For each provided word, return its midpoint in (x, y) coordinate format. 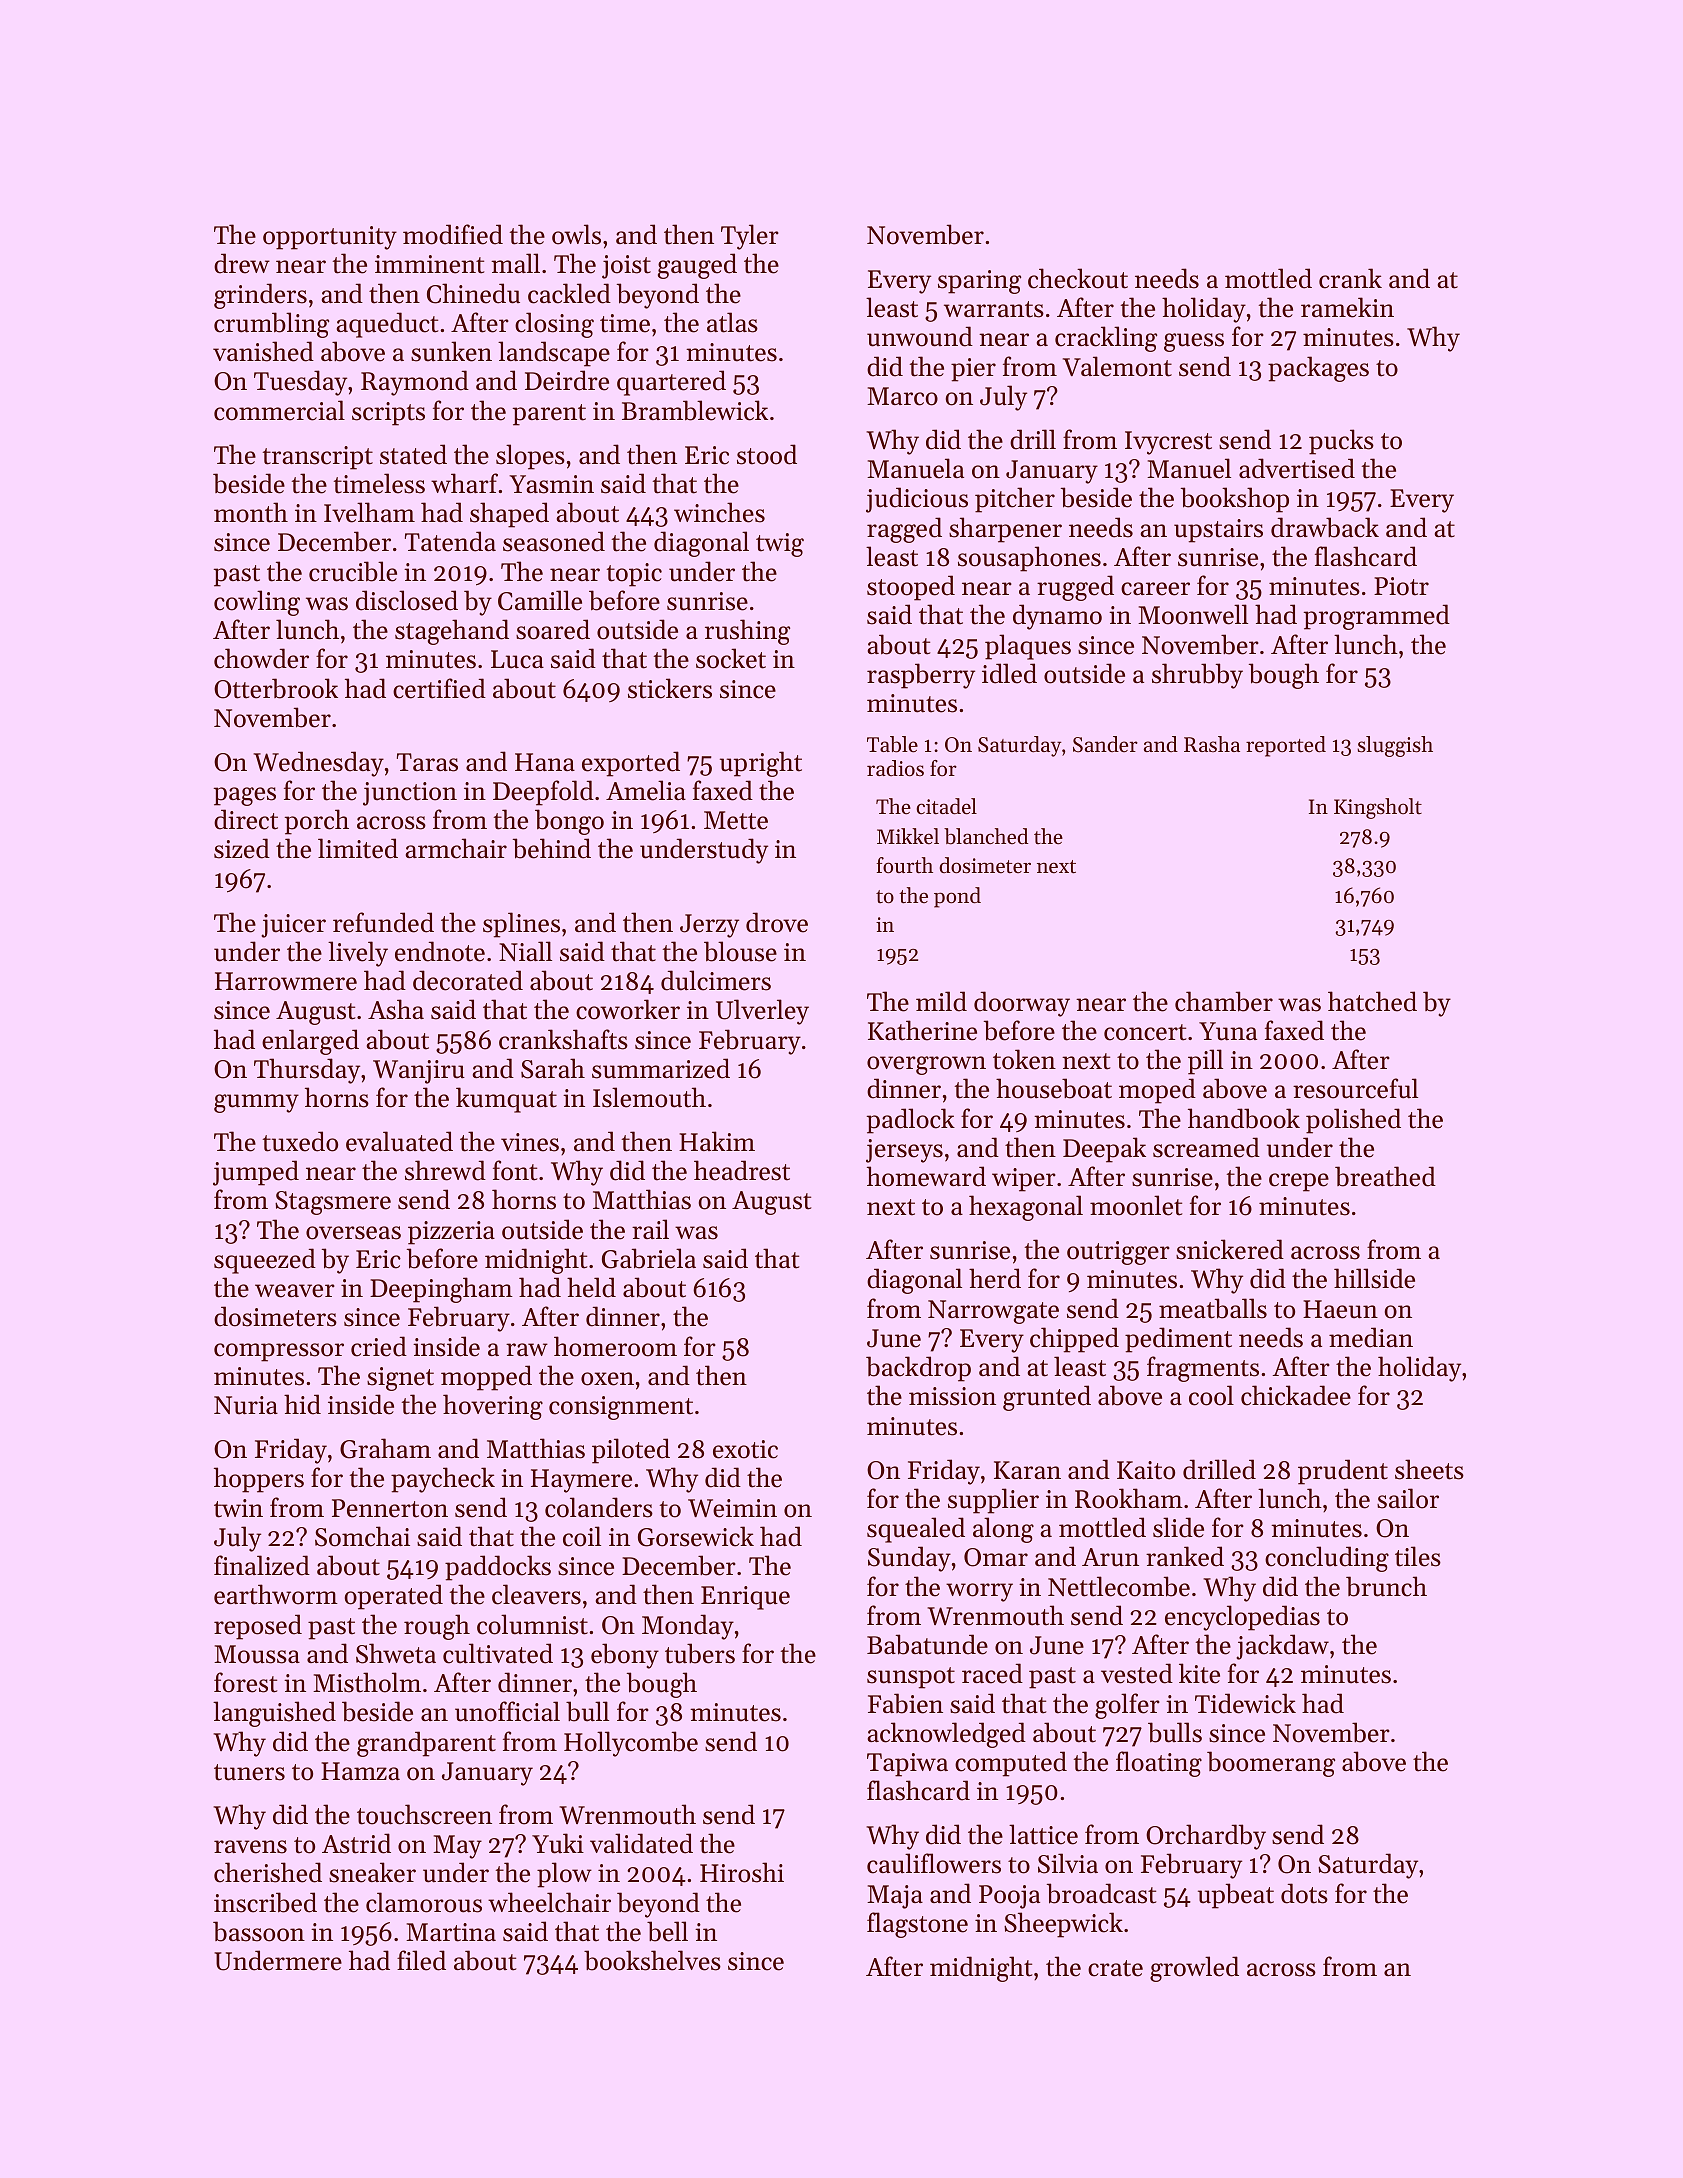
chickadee (1296, 1395)
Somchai (362, 1536)
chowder (261, 658)
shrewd (445, 1170)
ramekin (1347, 307)
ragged (904, 530)
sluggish (1395, 746)
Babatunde (927, 1644)
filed (421, 1960)
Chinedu (473, 293)
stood (767, 454)
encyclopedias (1242, 1618)
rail (650, 1229)
